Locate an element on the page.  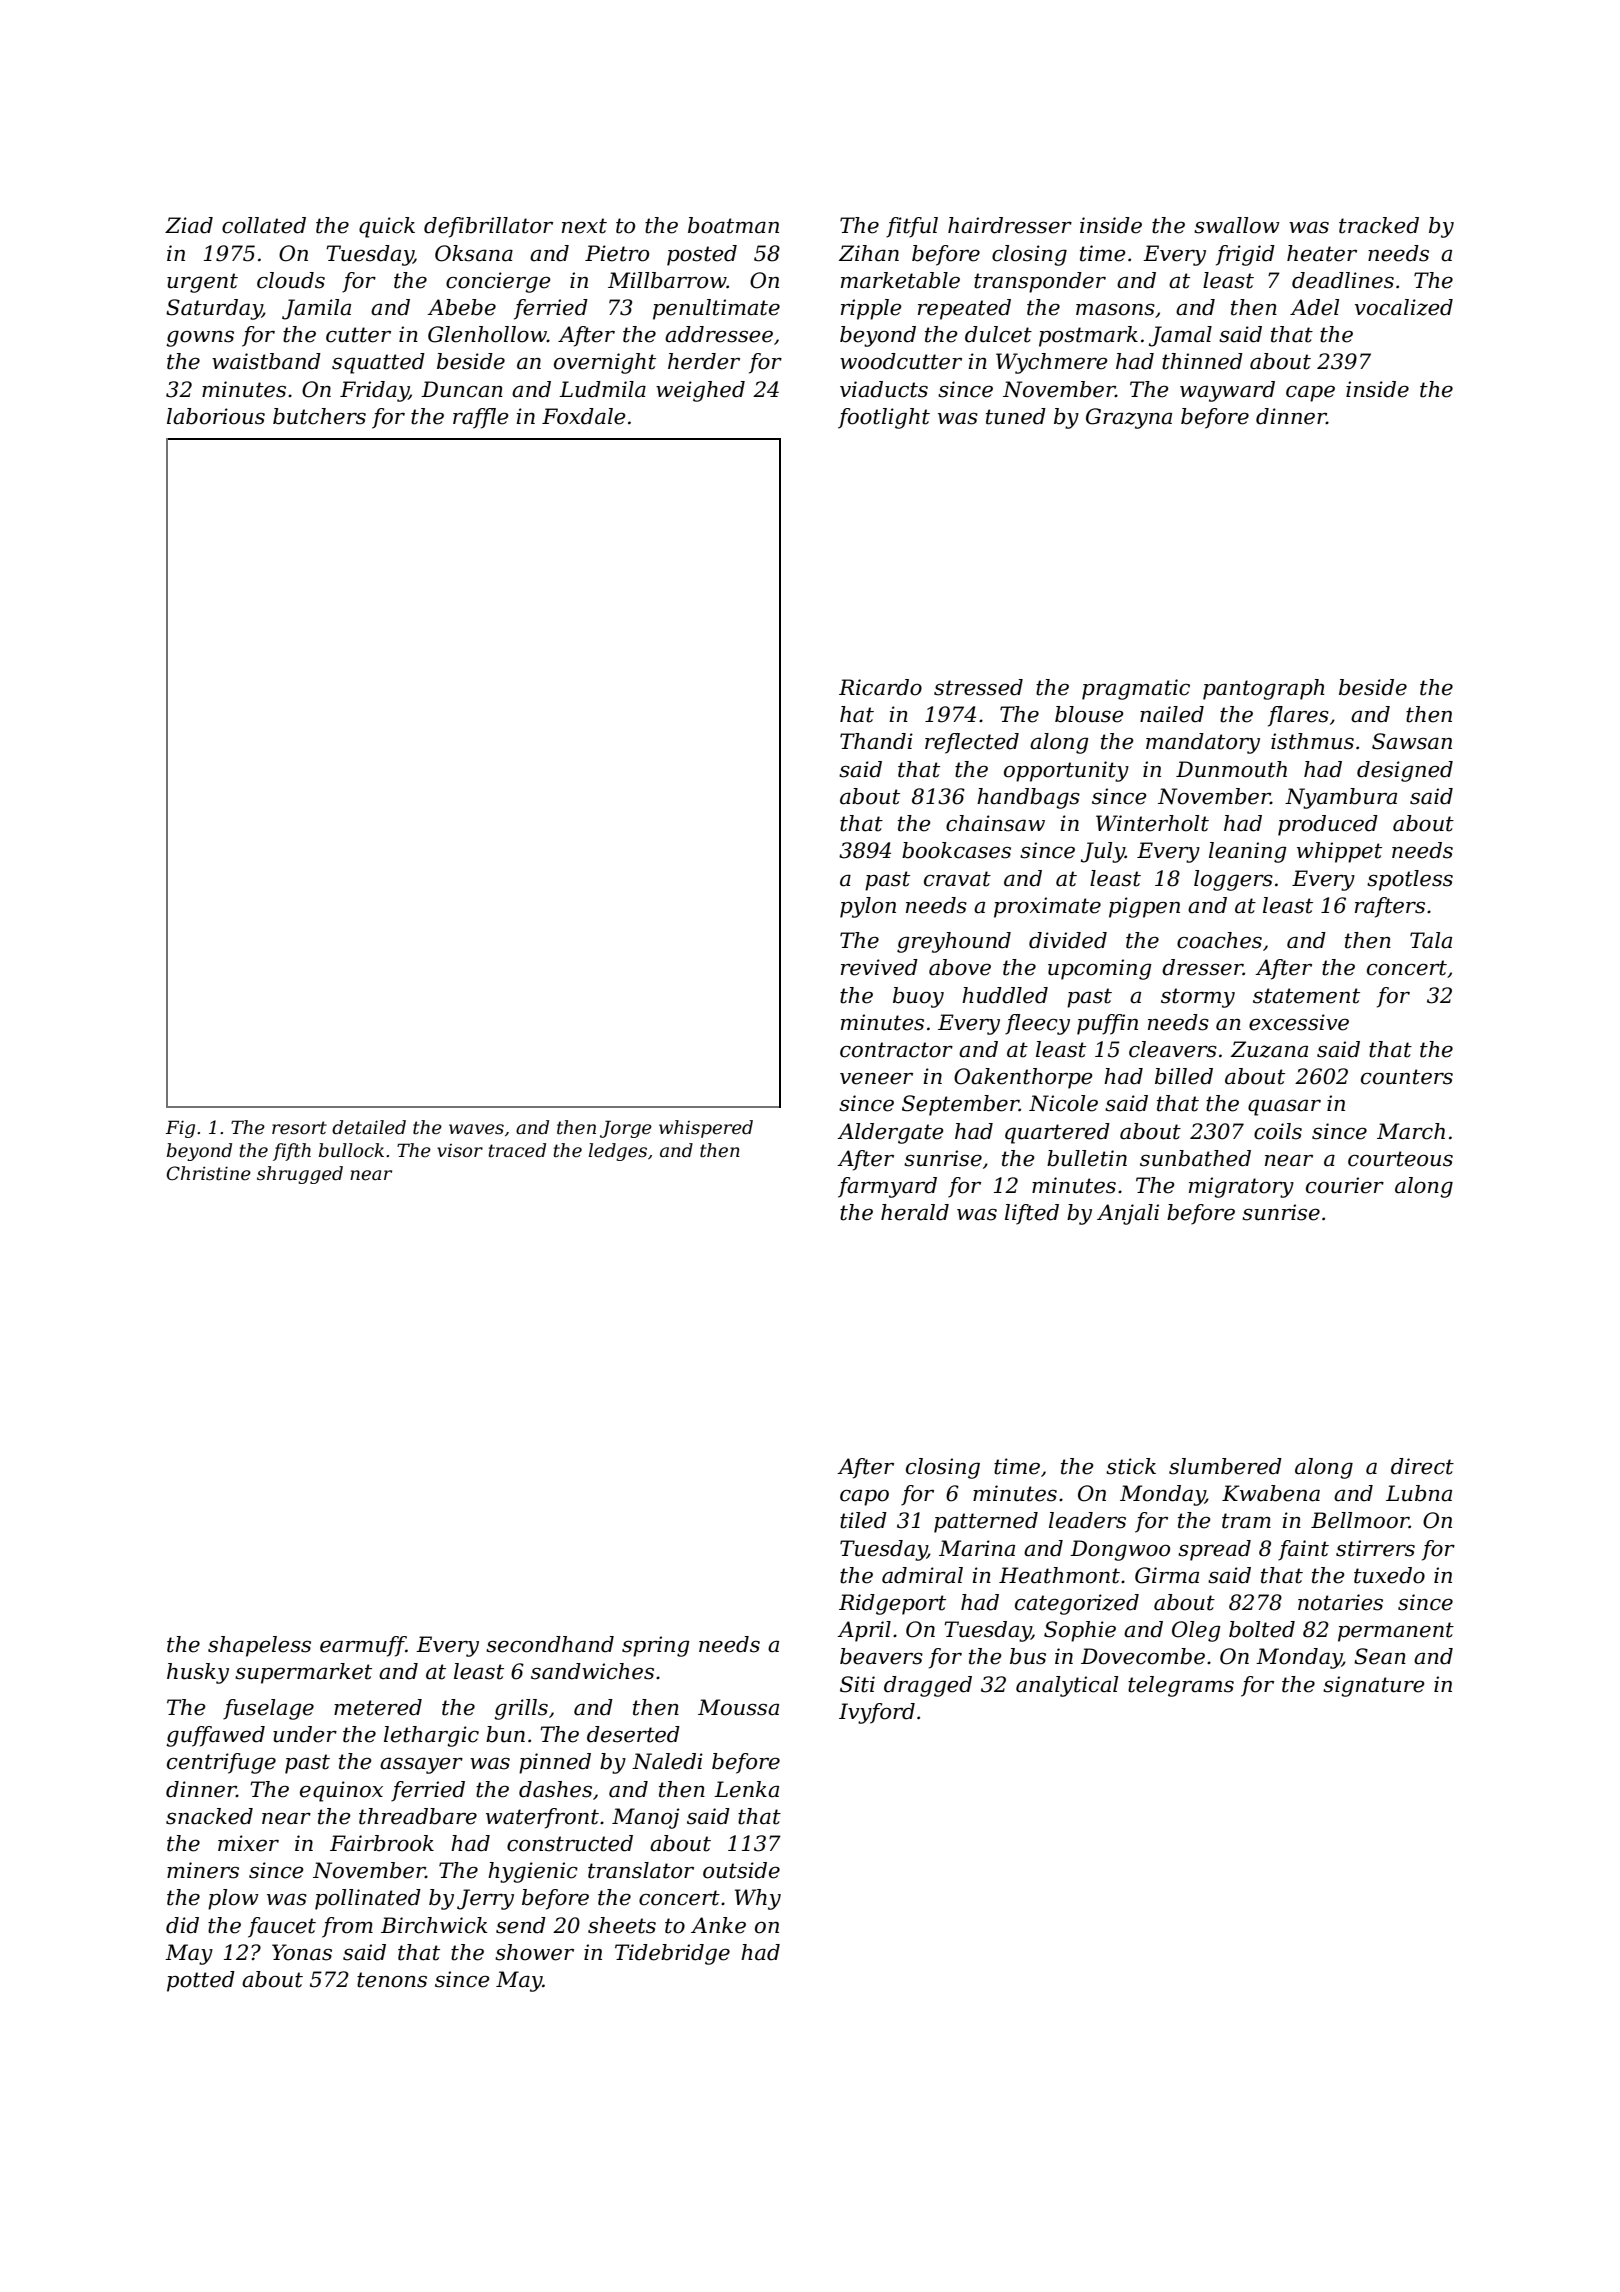
Why is located at coordinates (758, 1899).
